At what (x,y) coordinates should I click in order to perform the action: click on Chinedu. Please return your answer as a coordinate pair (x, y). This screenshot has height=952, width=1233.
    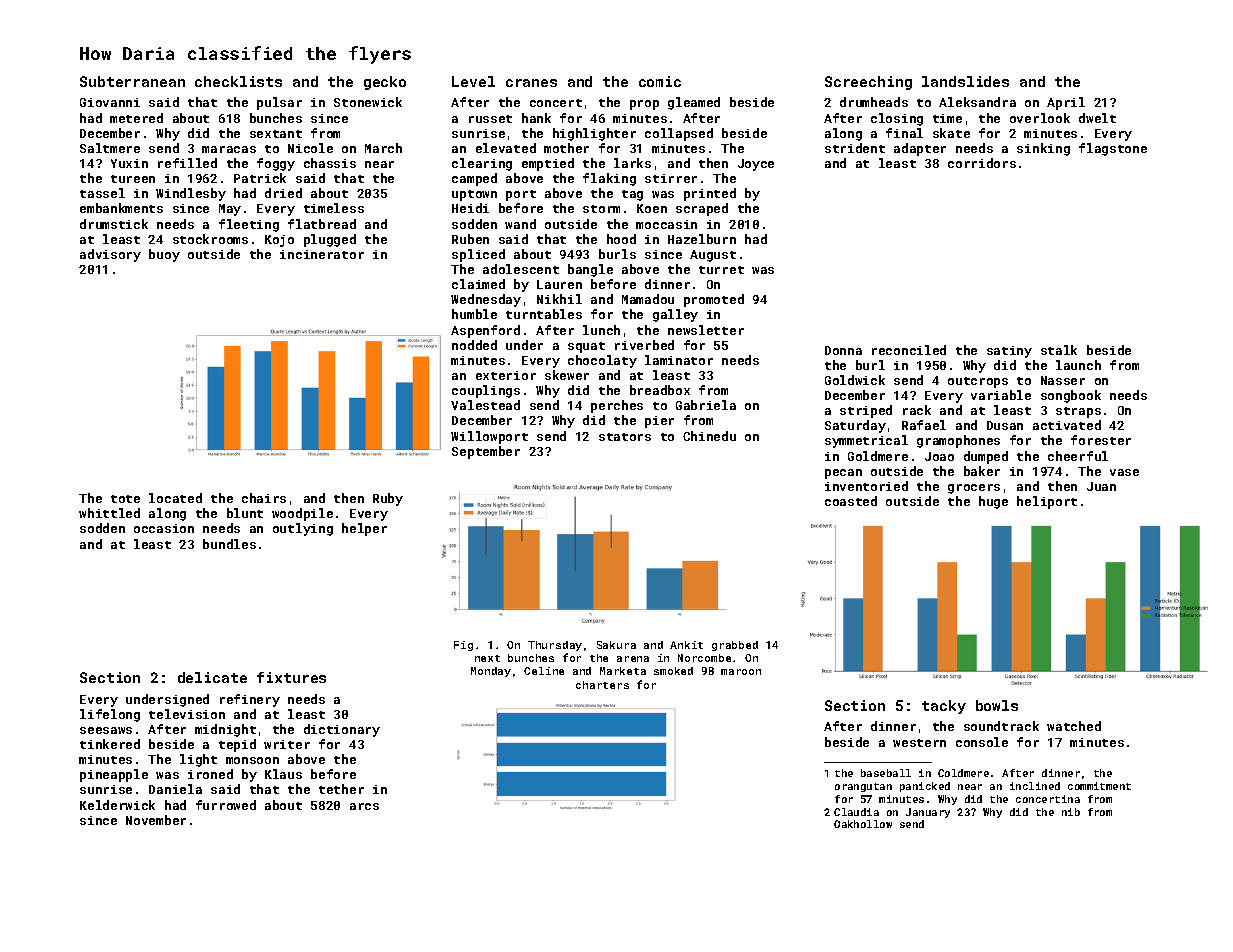
    Looking at the image, I should click on (709, 436).
